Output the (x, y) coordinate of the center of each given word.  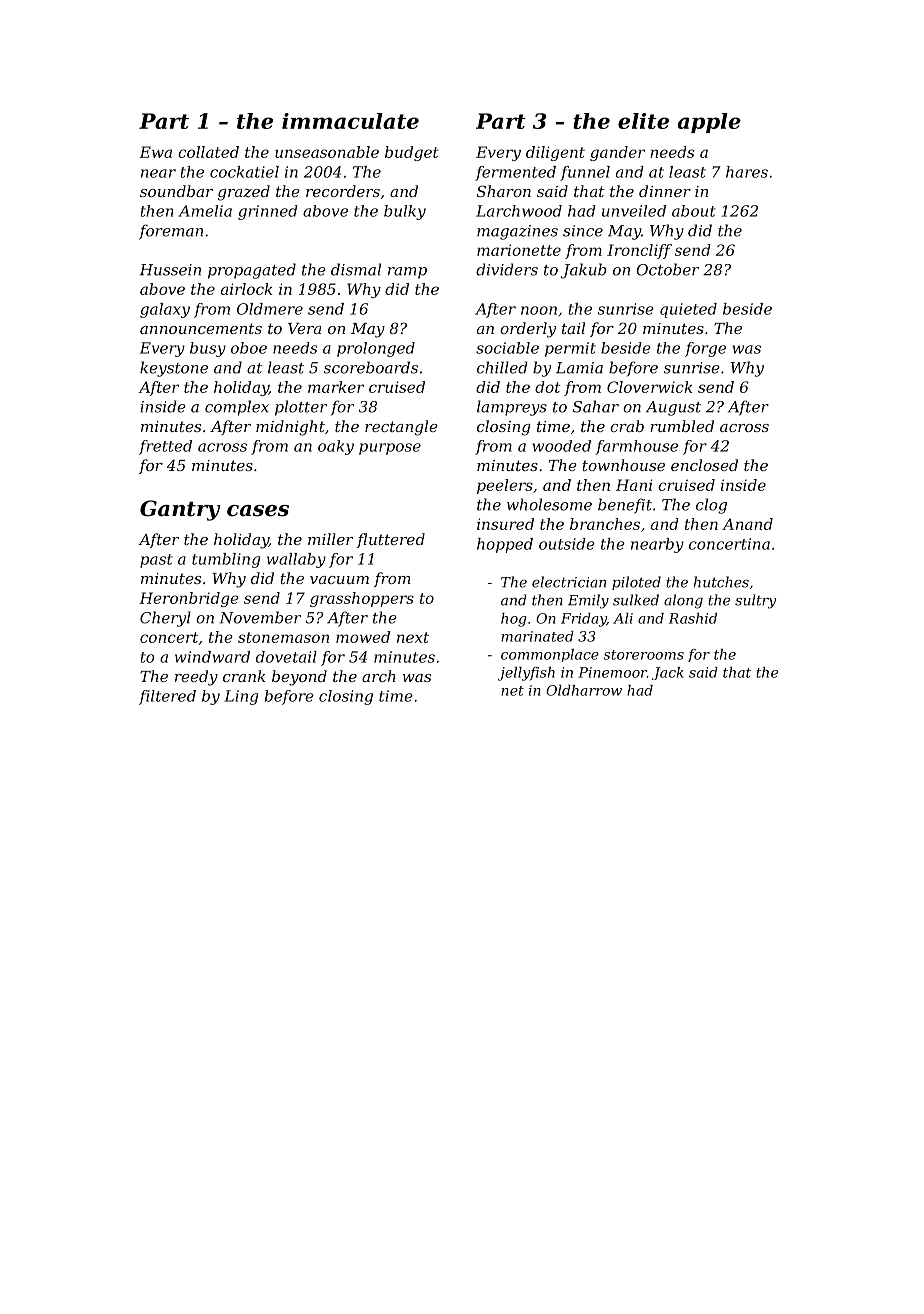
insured (505, 524)
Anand (747, 524)
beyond (299, 678)
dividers (507, 269)
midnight (290, 428)
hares (747, 172)
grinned (268, 212)
